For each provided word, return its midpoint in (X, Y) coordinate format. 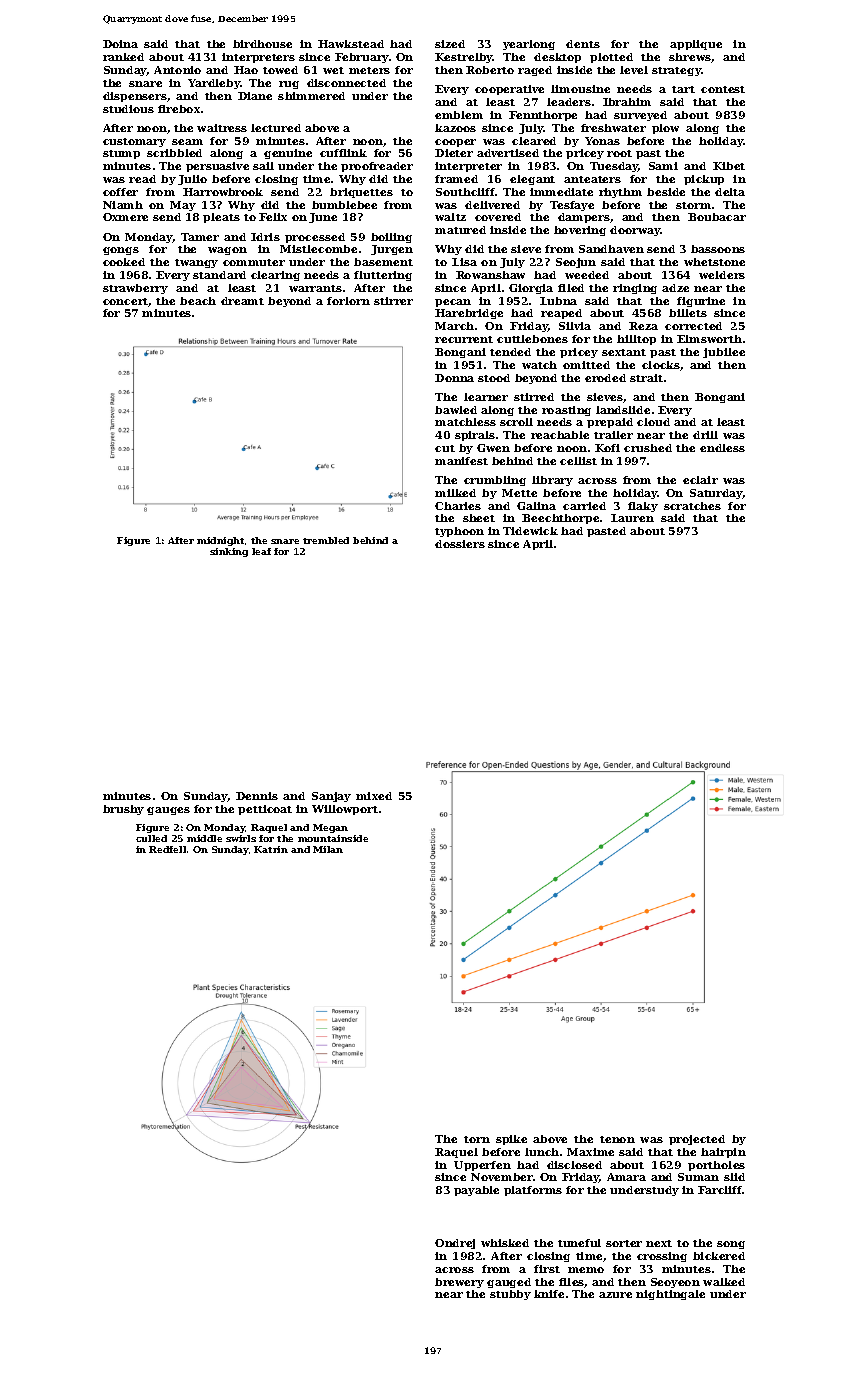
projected (697, 1140)
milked (455, 493)
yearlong (529, 45)
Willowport (345, 810)
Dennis (257, 796)
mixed (374, 796)
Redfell (167, 849)
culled (151, 838)
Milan (328, 849)
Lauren (632, 518)
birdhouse (262, 44)
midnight (220, 541)
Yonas (602, 141)
